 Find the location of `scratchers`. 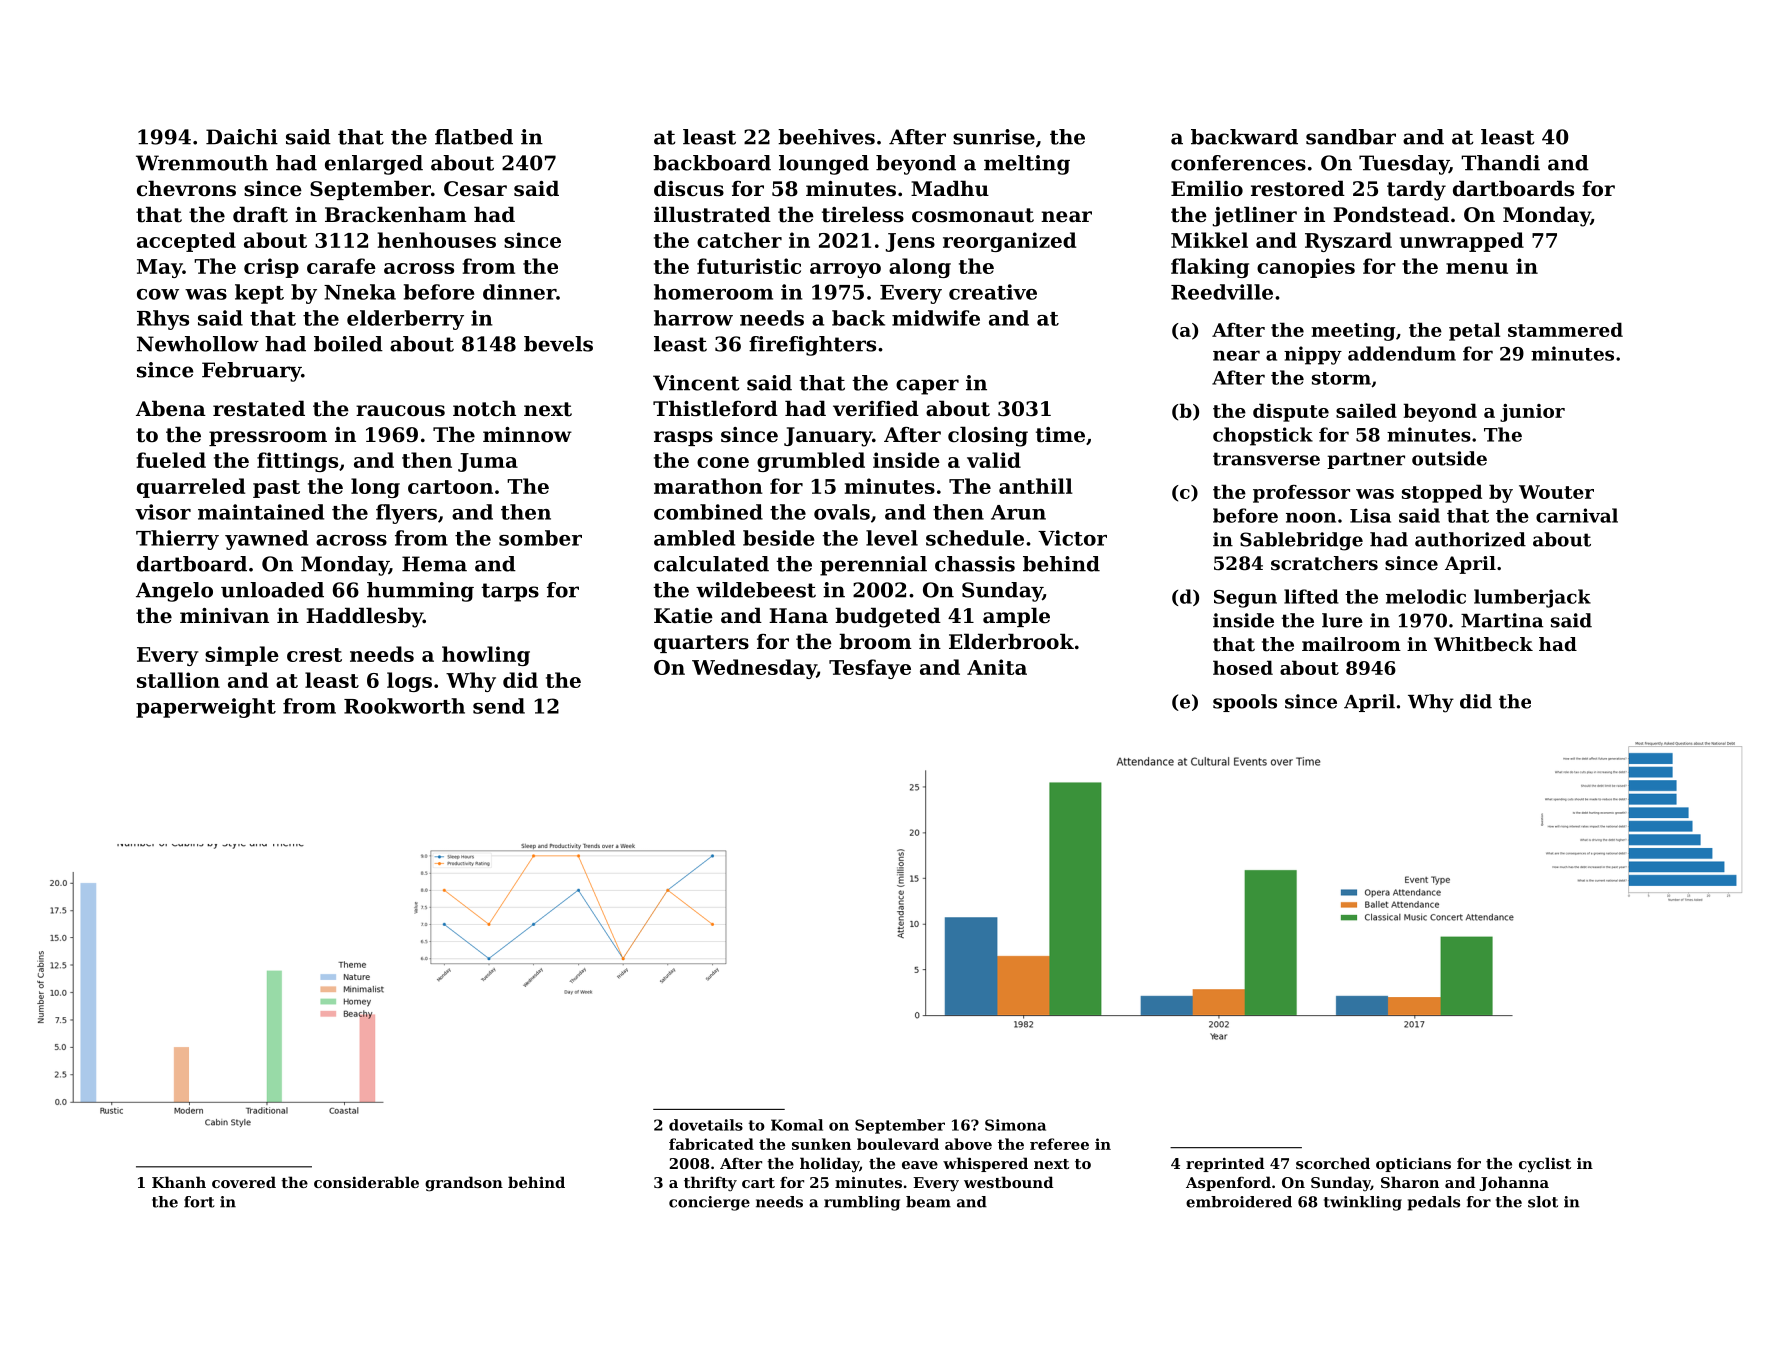

scratchers is located at coordinates (1324, 563).
